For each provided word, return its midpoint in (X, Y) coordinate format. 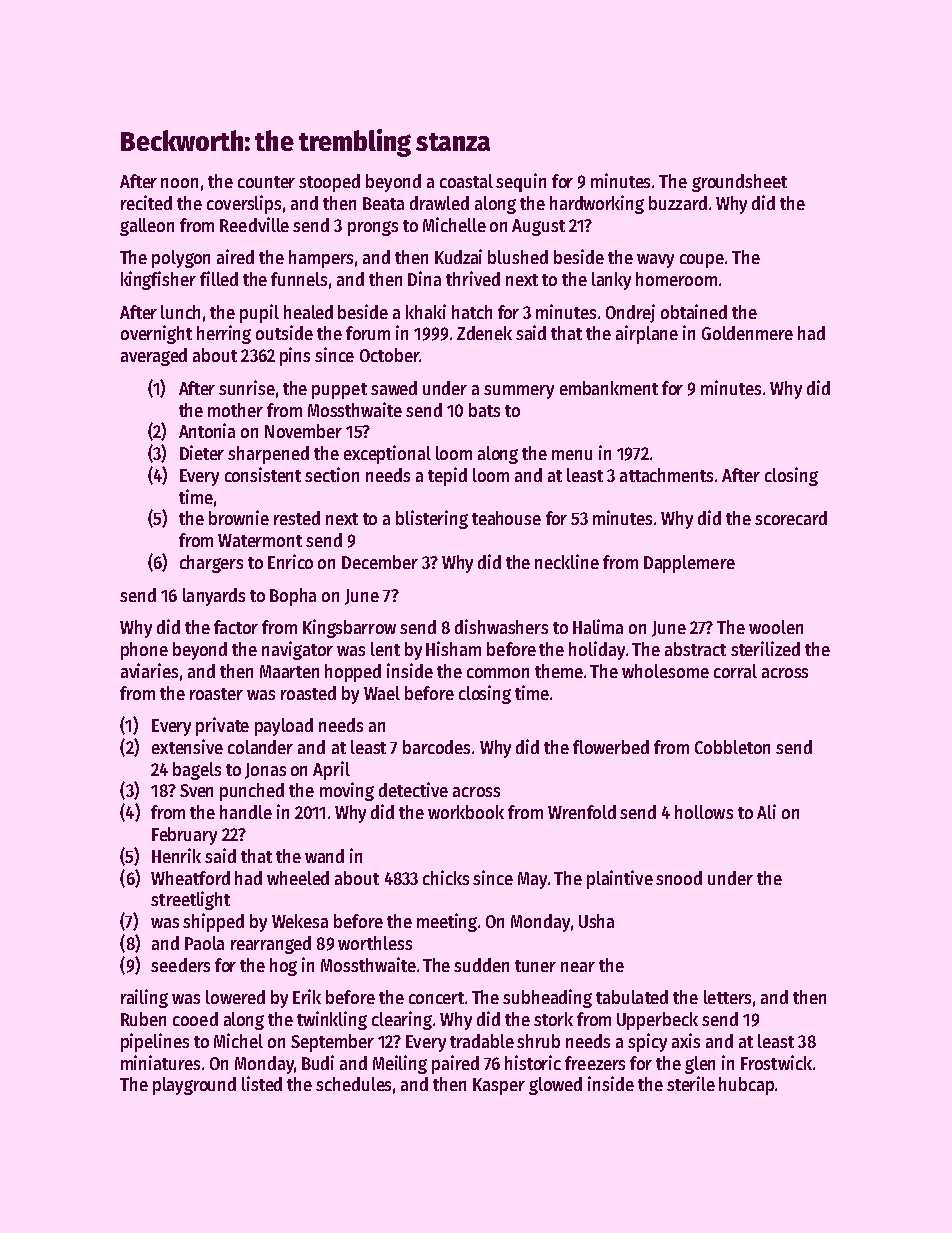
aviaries (149, 670)
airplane (647, 334)
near (578, 967)
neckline (567, 561)
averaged (154, 357)
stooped (329, 183)
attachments (666, 475)
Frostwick (776, 1062)
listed (262, 1083)
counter (266, 182)
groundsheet (739, 183)
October (389, 355)
